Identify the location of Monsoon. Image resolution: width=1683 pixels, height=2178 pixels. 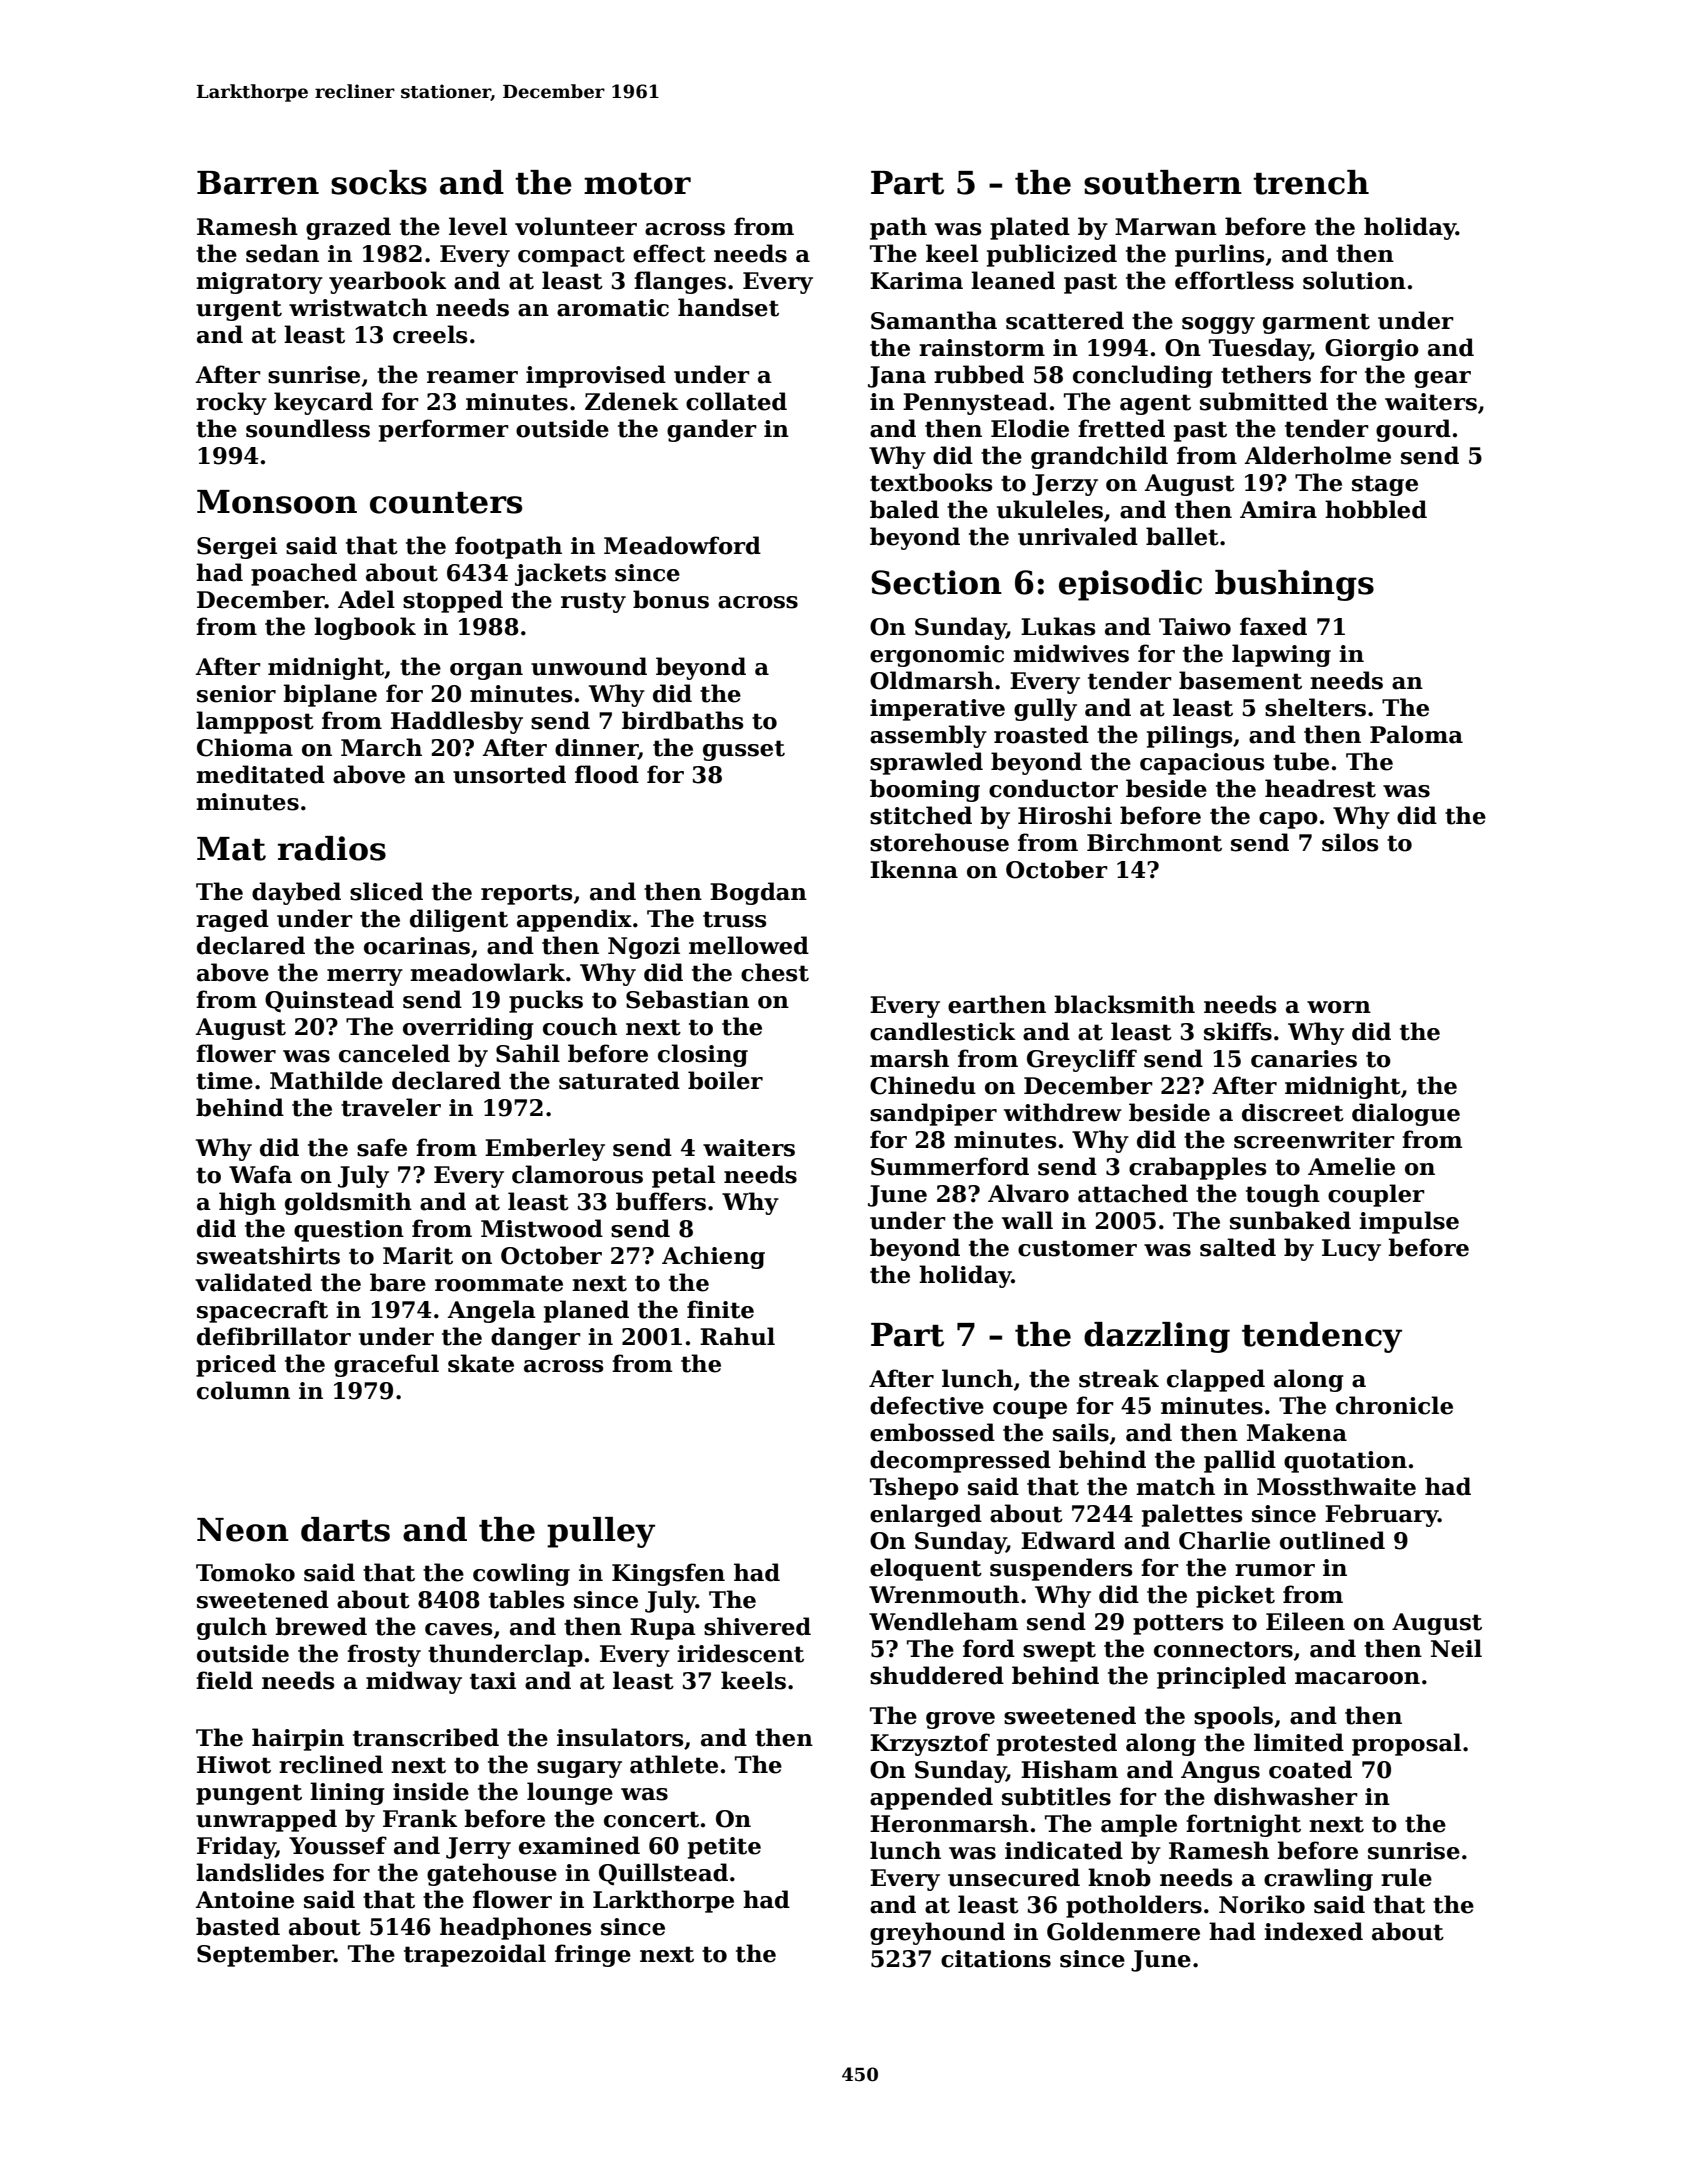
(277, 502).
